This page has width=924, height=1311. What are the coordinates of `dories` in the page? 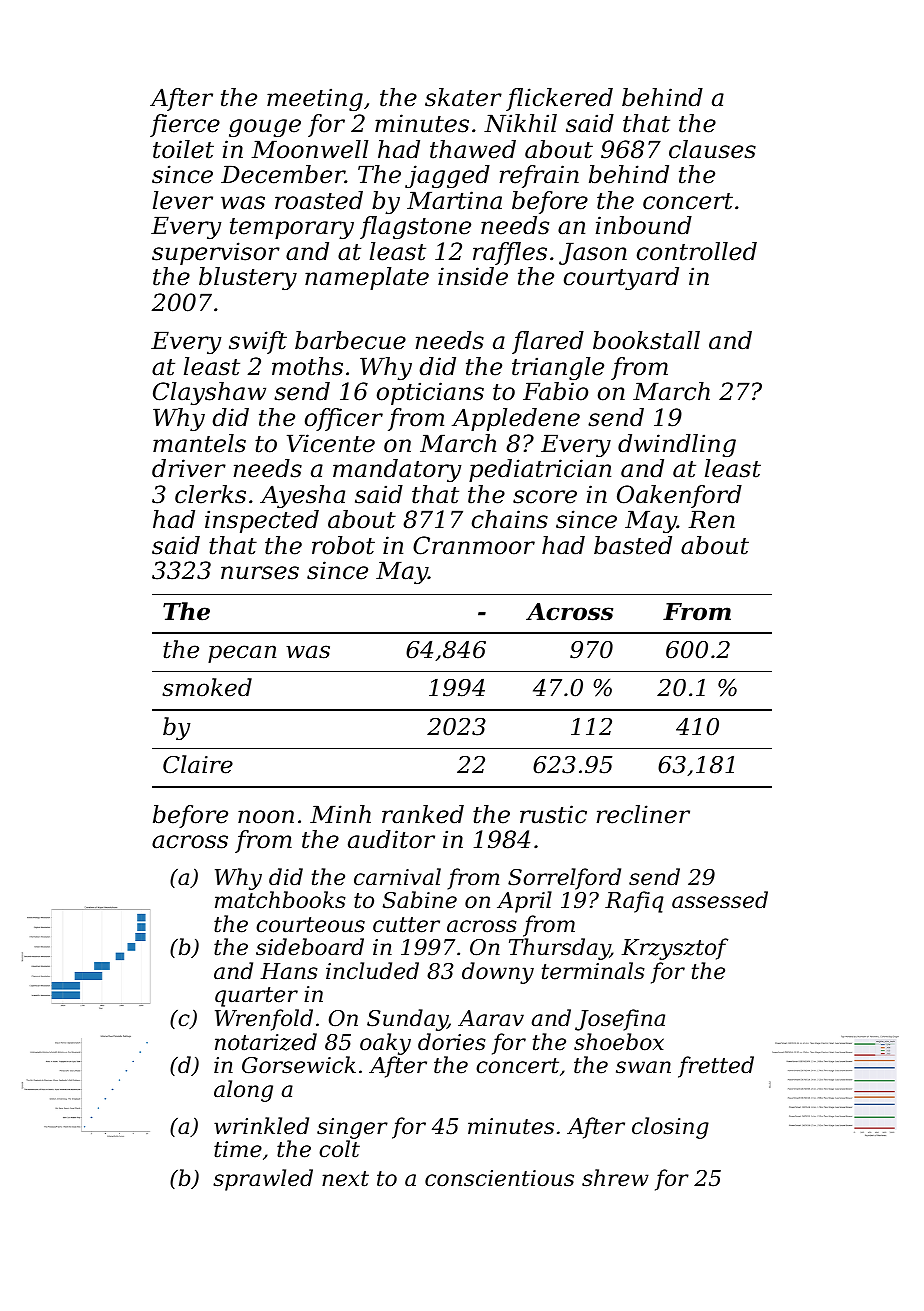 It's located at (452, 1042).
